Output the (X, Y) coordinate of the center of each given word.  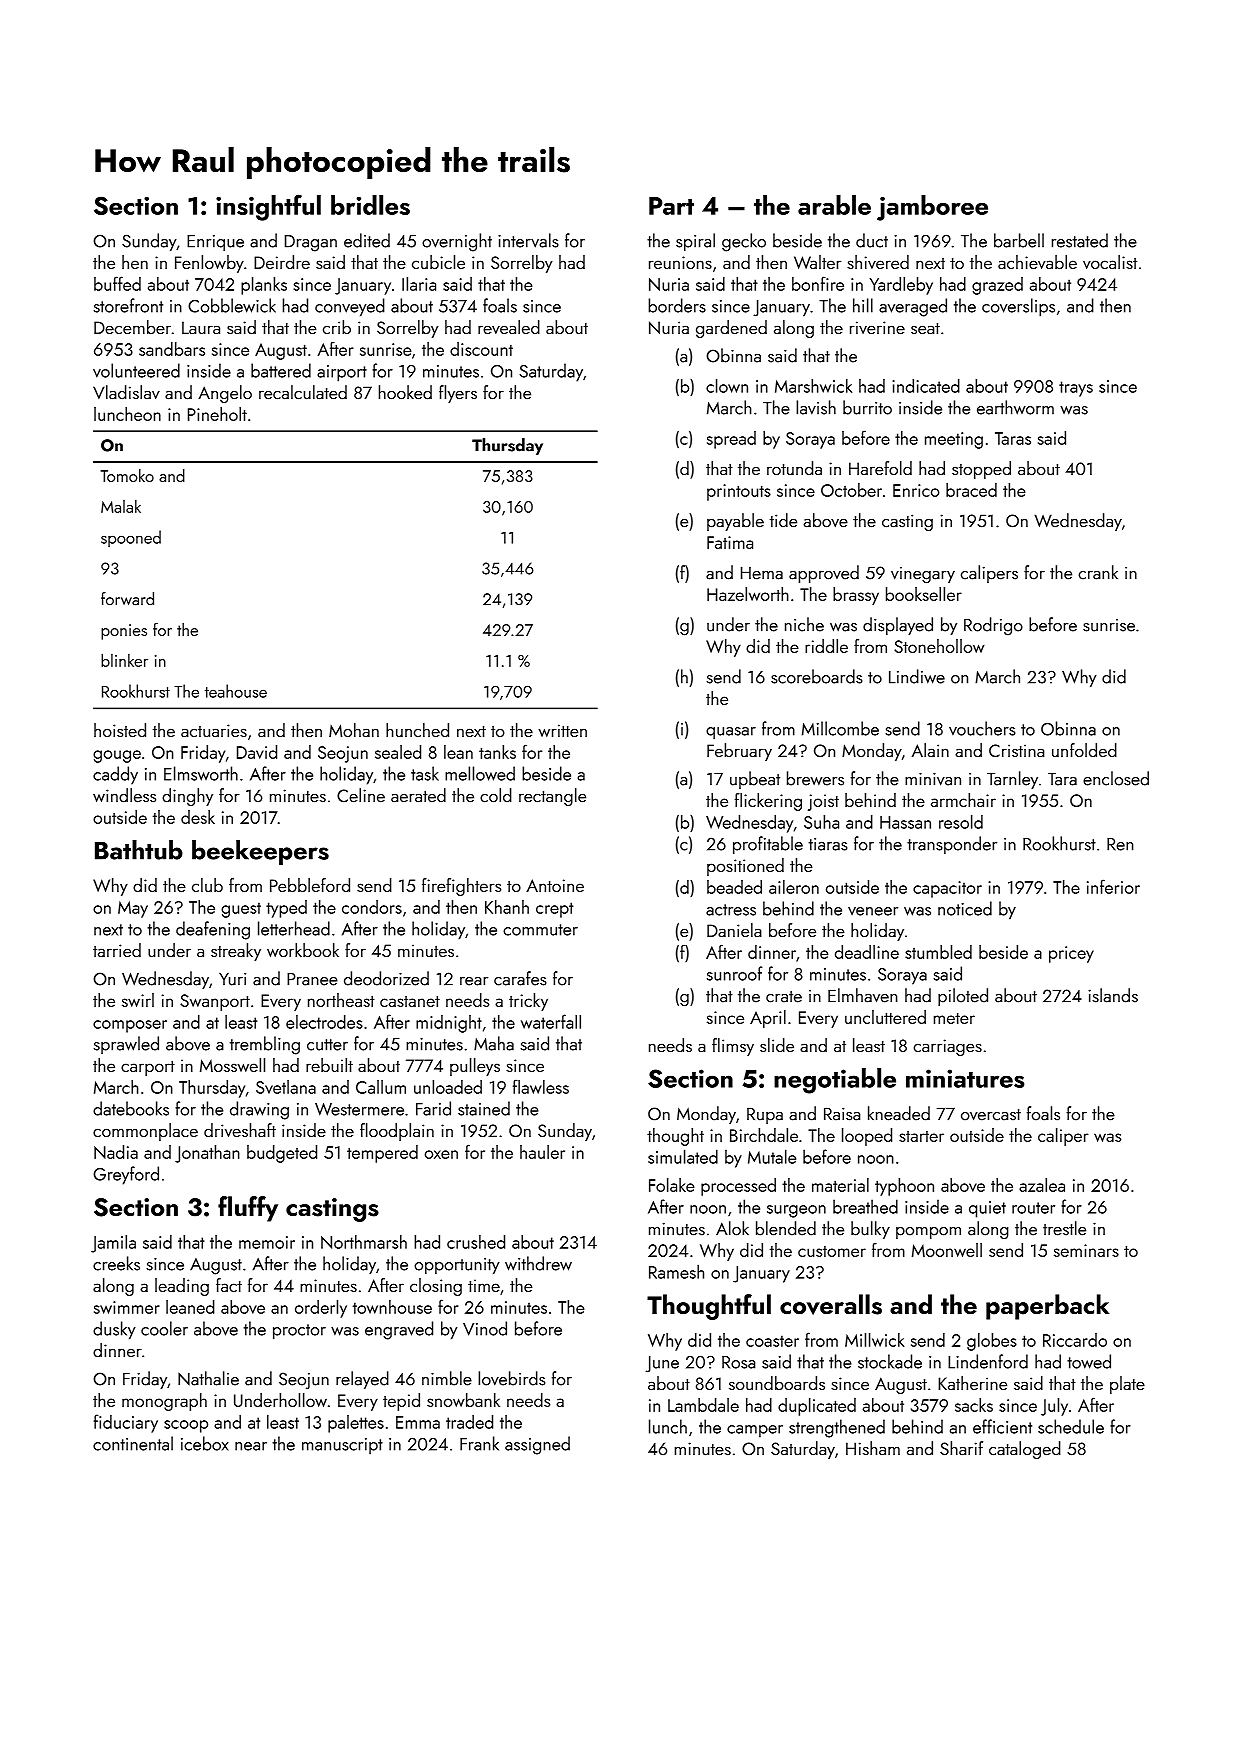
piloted (963, 997)
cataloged (1025, 1450)
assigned (537, 1445)
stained (484, 1108)
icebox (205, 1443)
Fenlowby (209, 264)
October (851, 490)
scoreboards (816, 676)
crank (1098, 572)
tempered (382, 1154)
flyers (458, 394)
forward (127, 599)
